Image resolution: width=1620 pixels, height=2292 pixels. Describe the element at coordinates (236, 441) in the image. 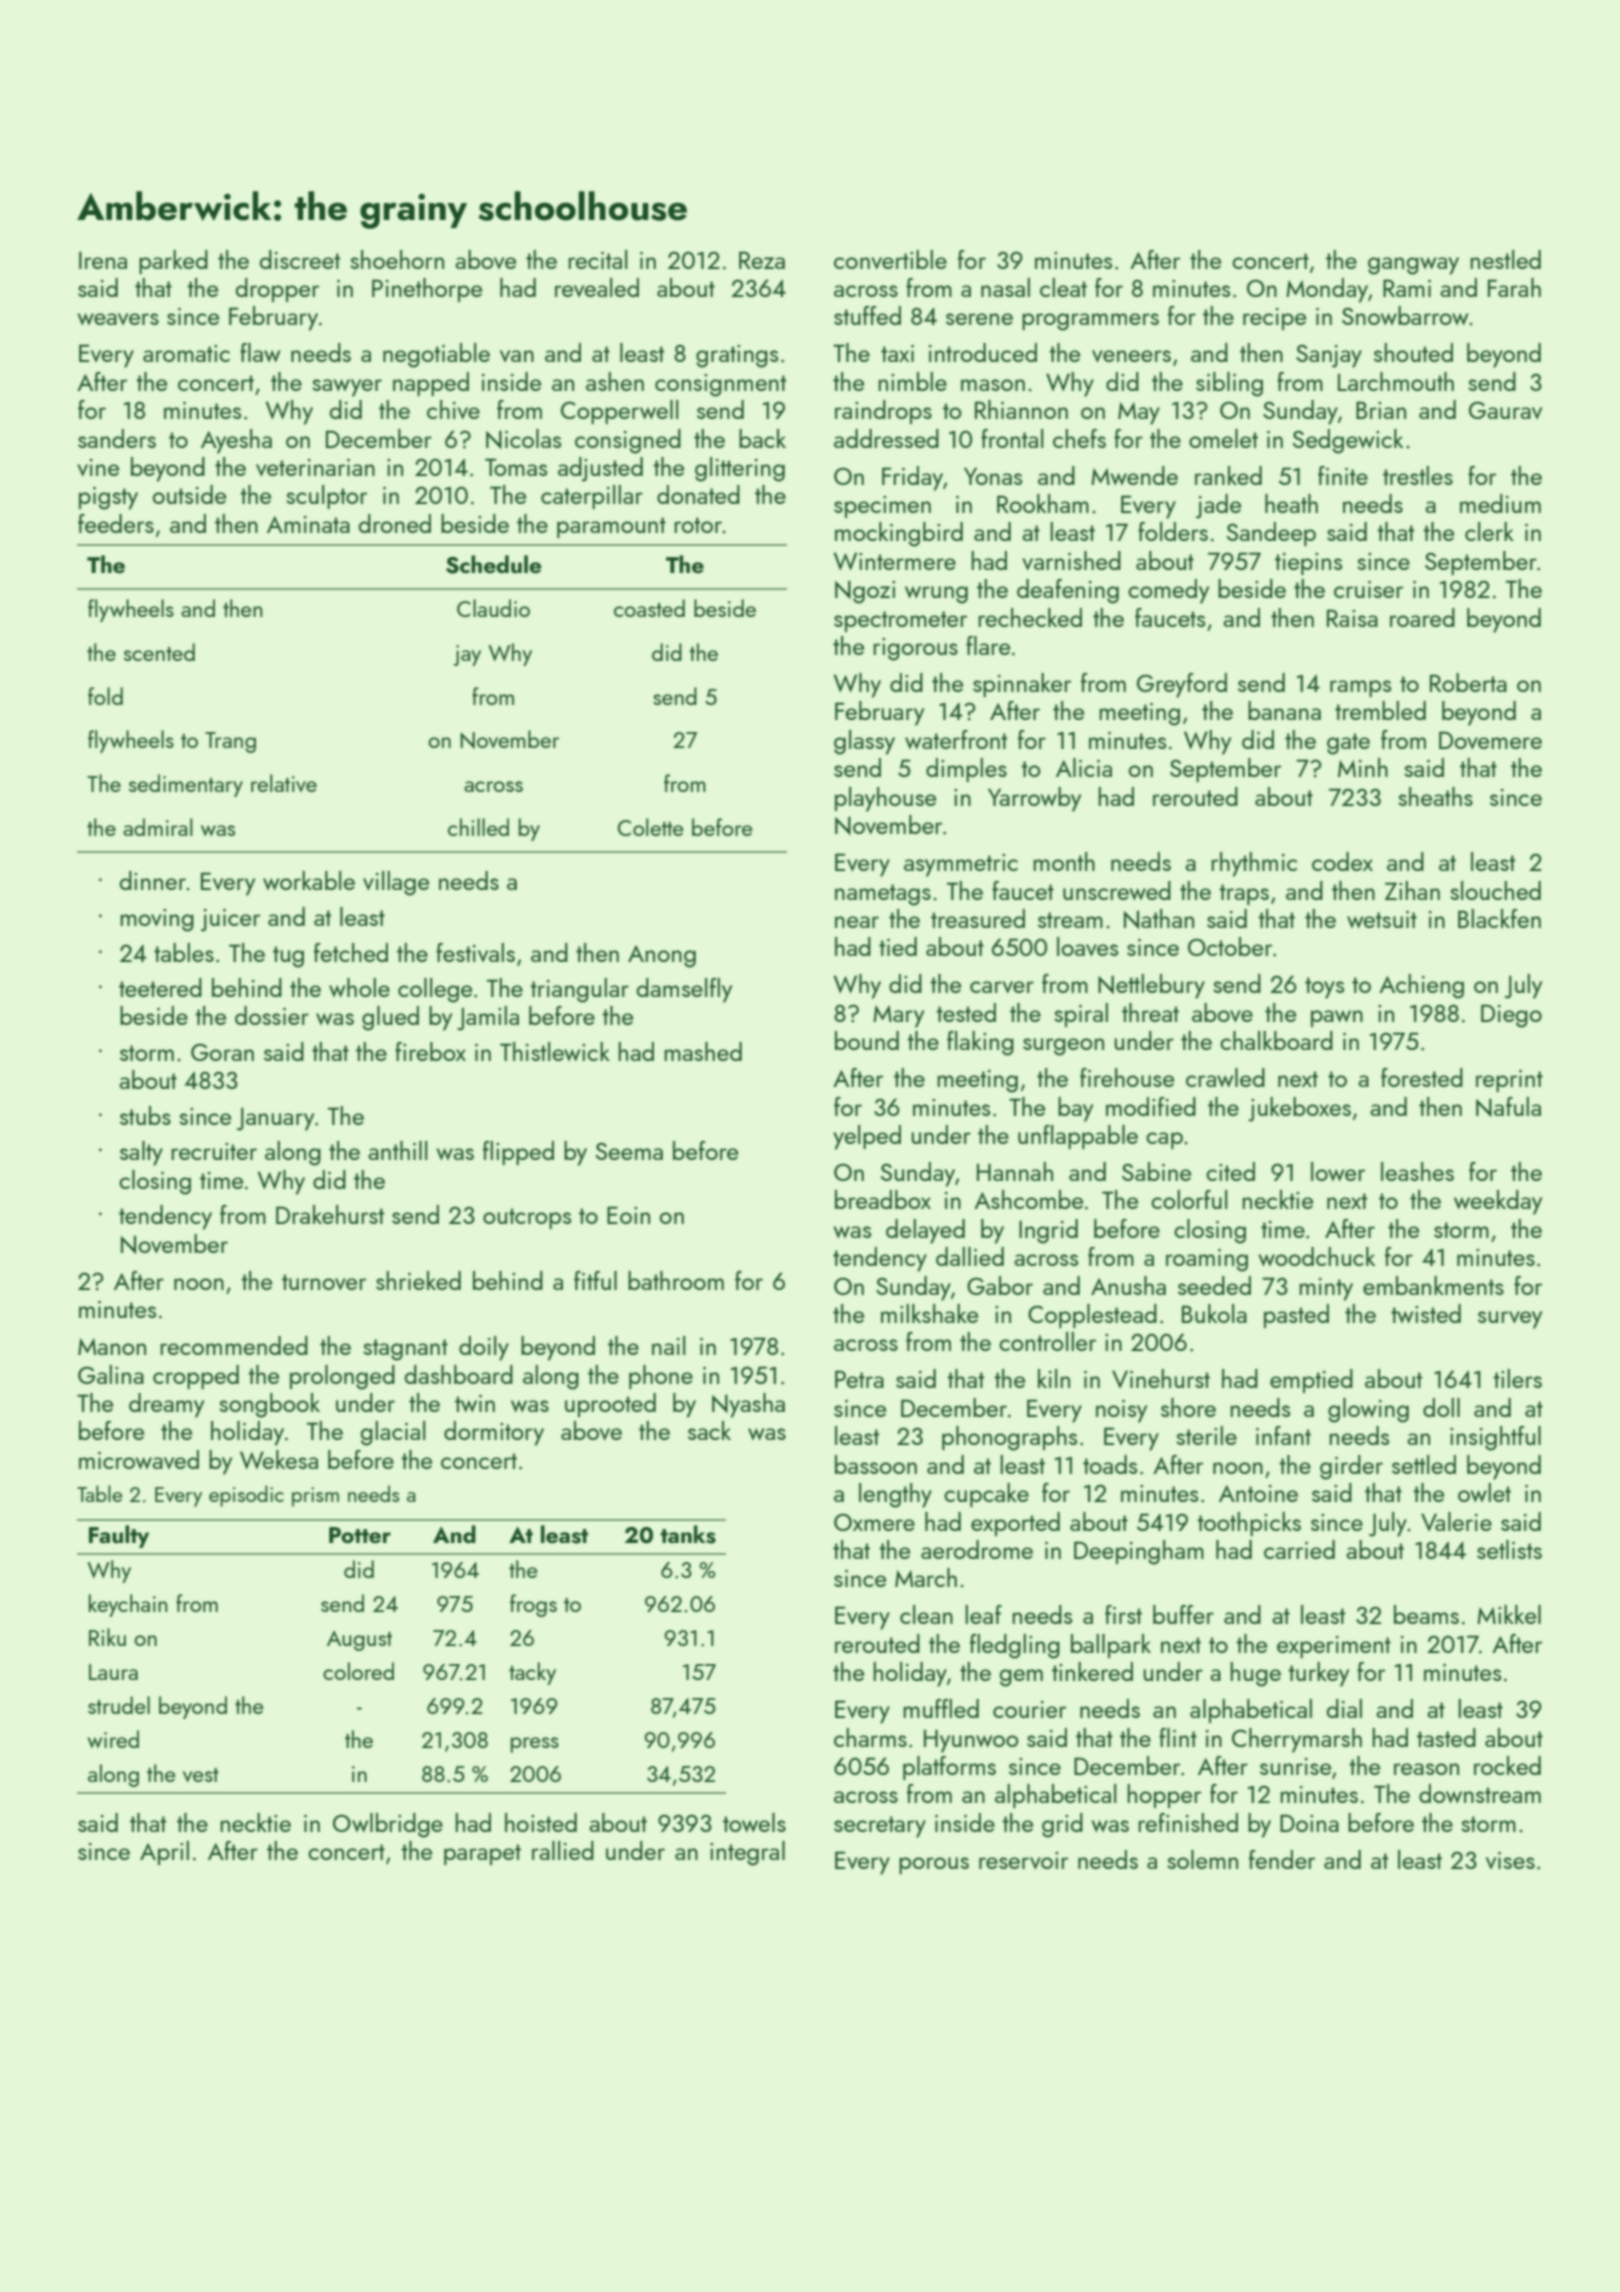

I see `Ayesha` at that location.
